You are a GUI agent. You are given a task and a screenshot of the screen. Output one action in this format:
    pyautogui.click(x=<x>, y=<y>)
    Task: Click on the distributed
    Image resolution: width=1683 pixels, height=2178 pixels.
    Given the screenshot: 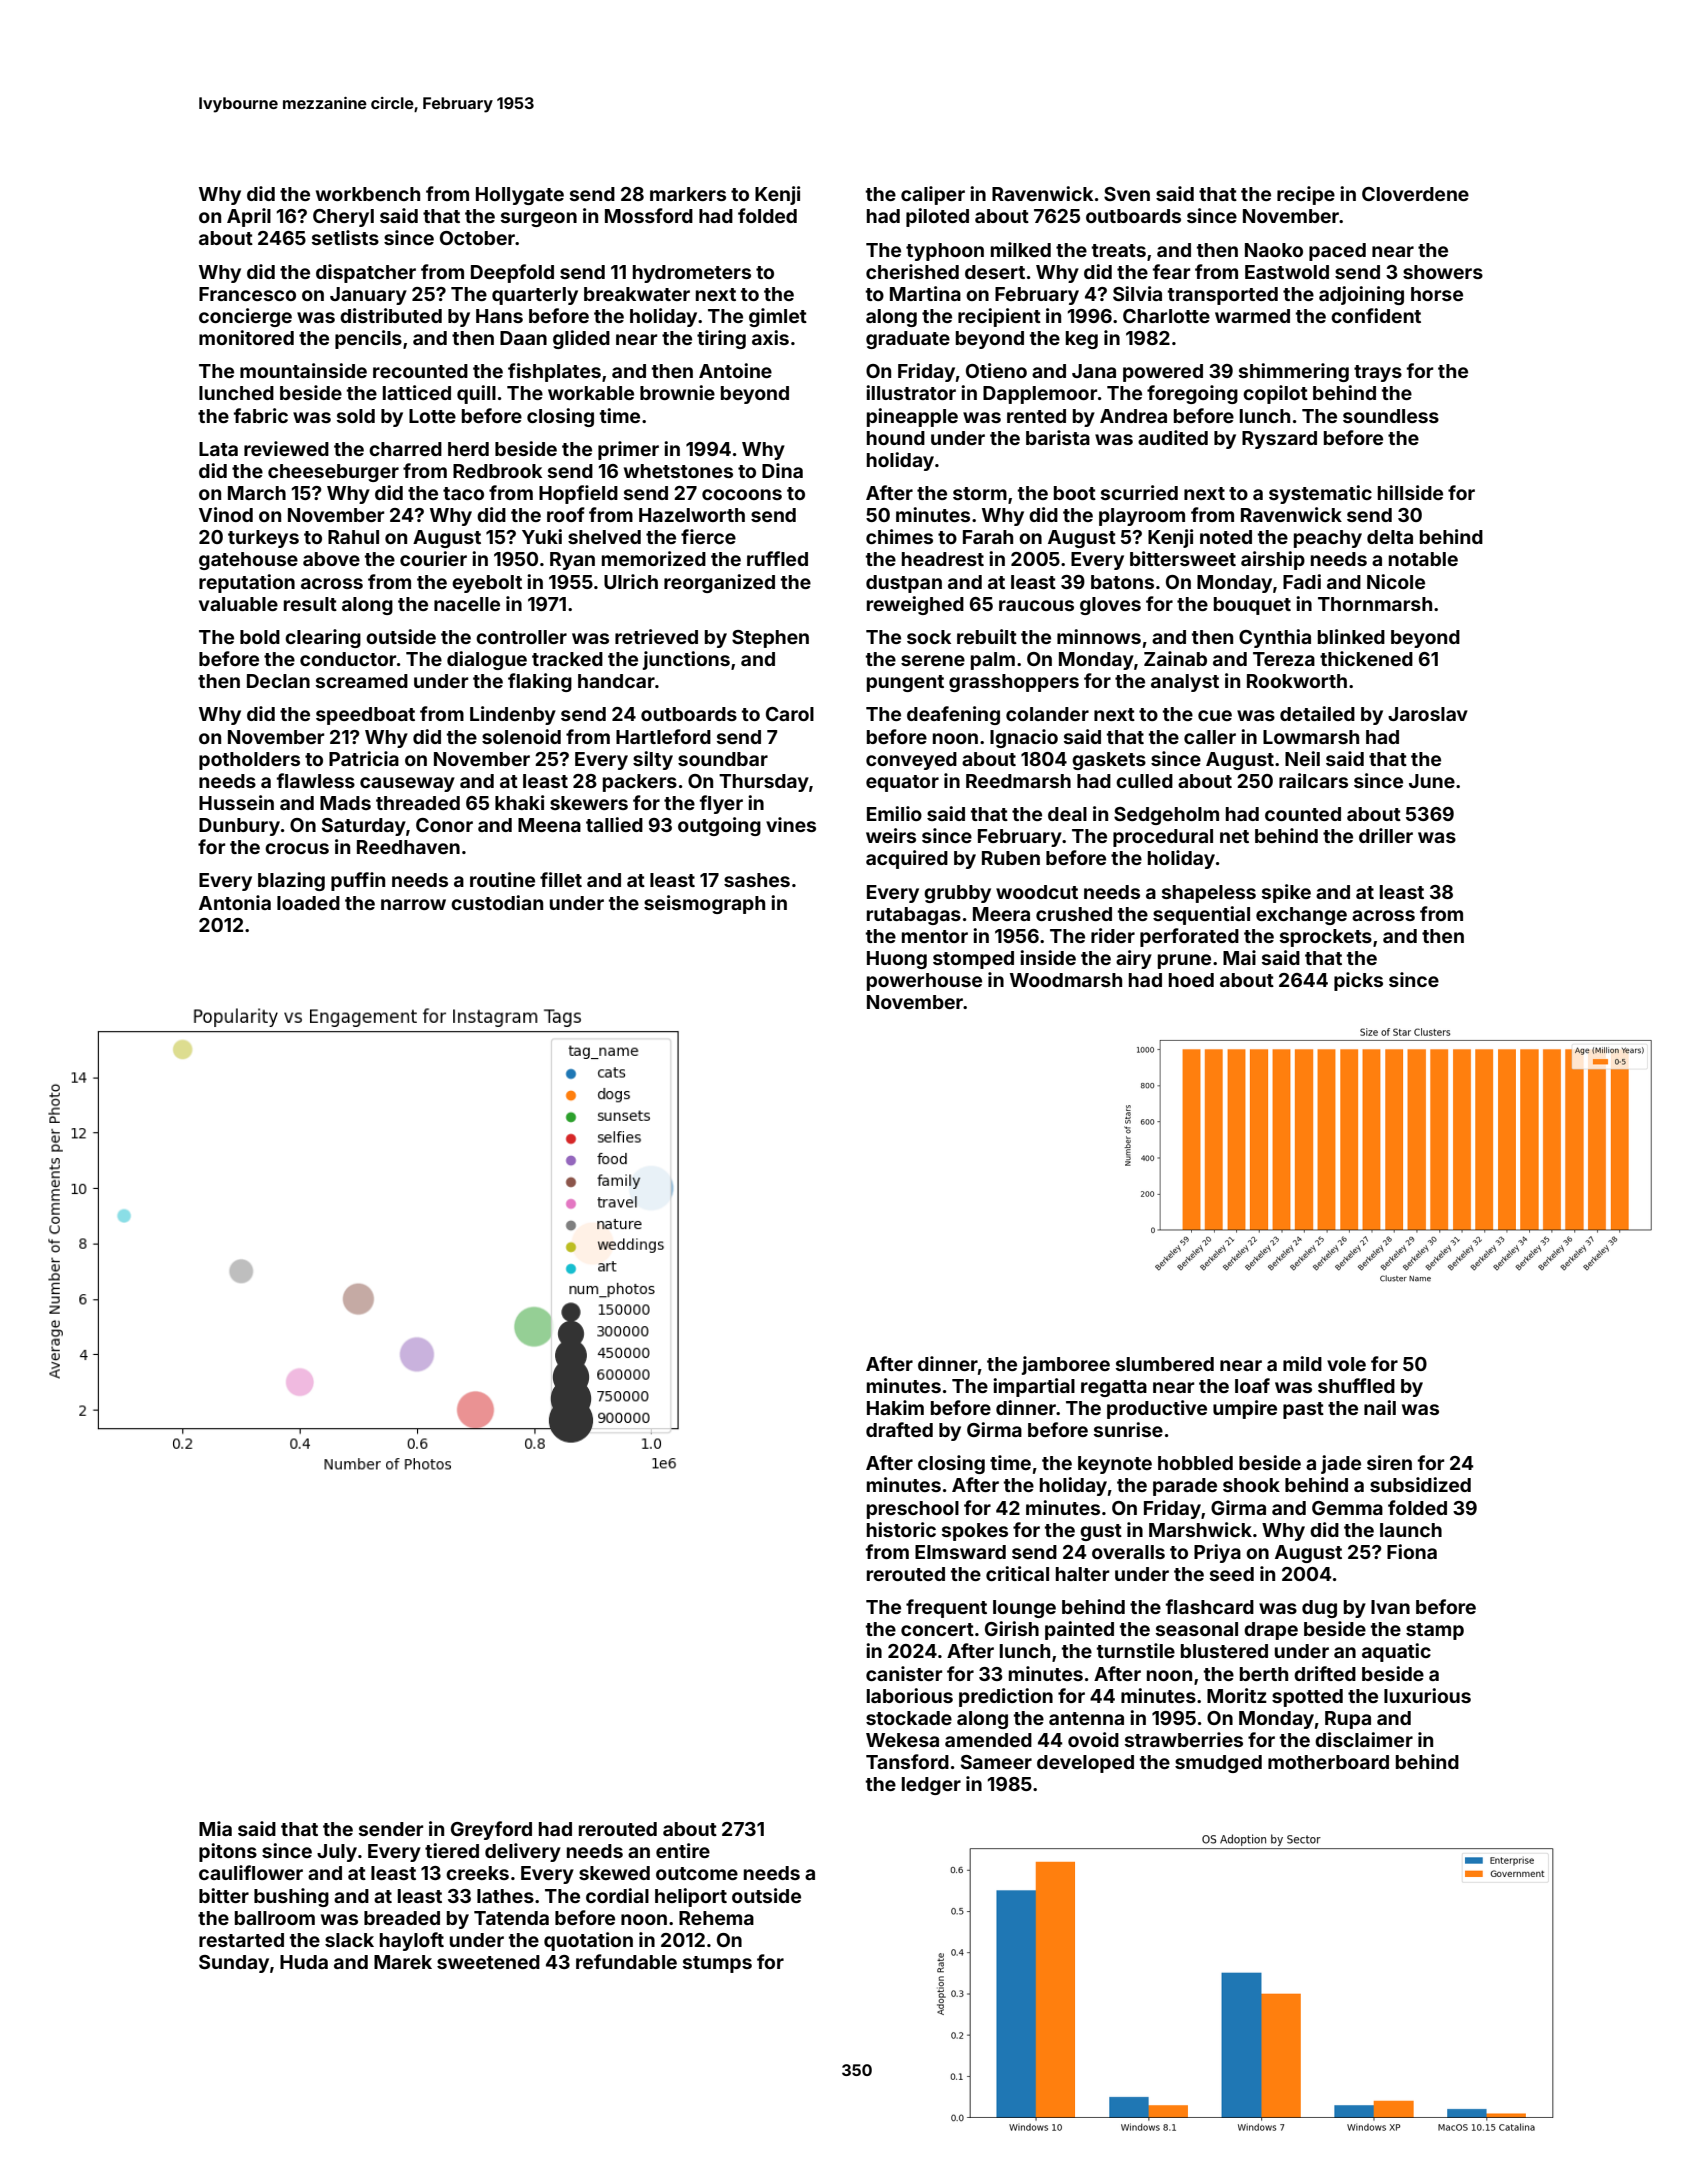 What is the action you would take?
    pyautogui.click(x=391, y=315)
